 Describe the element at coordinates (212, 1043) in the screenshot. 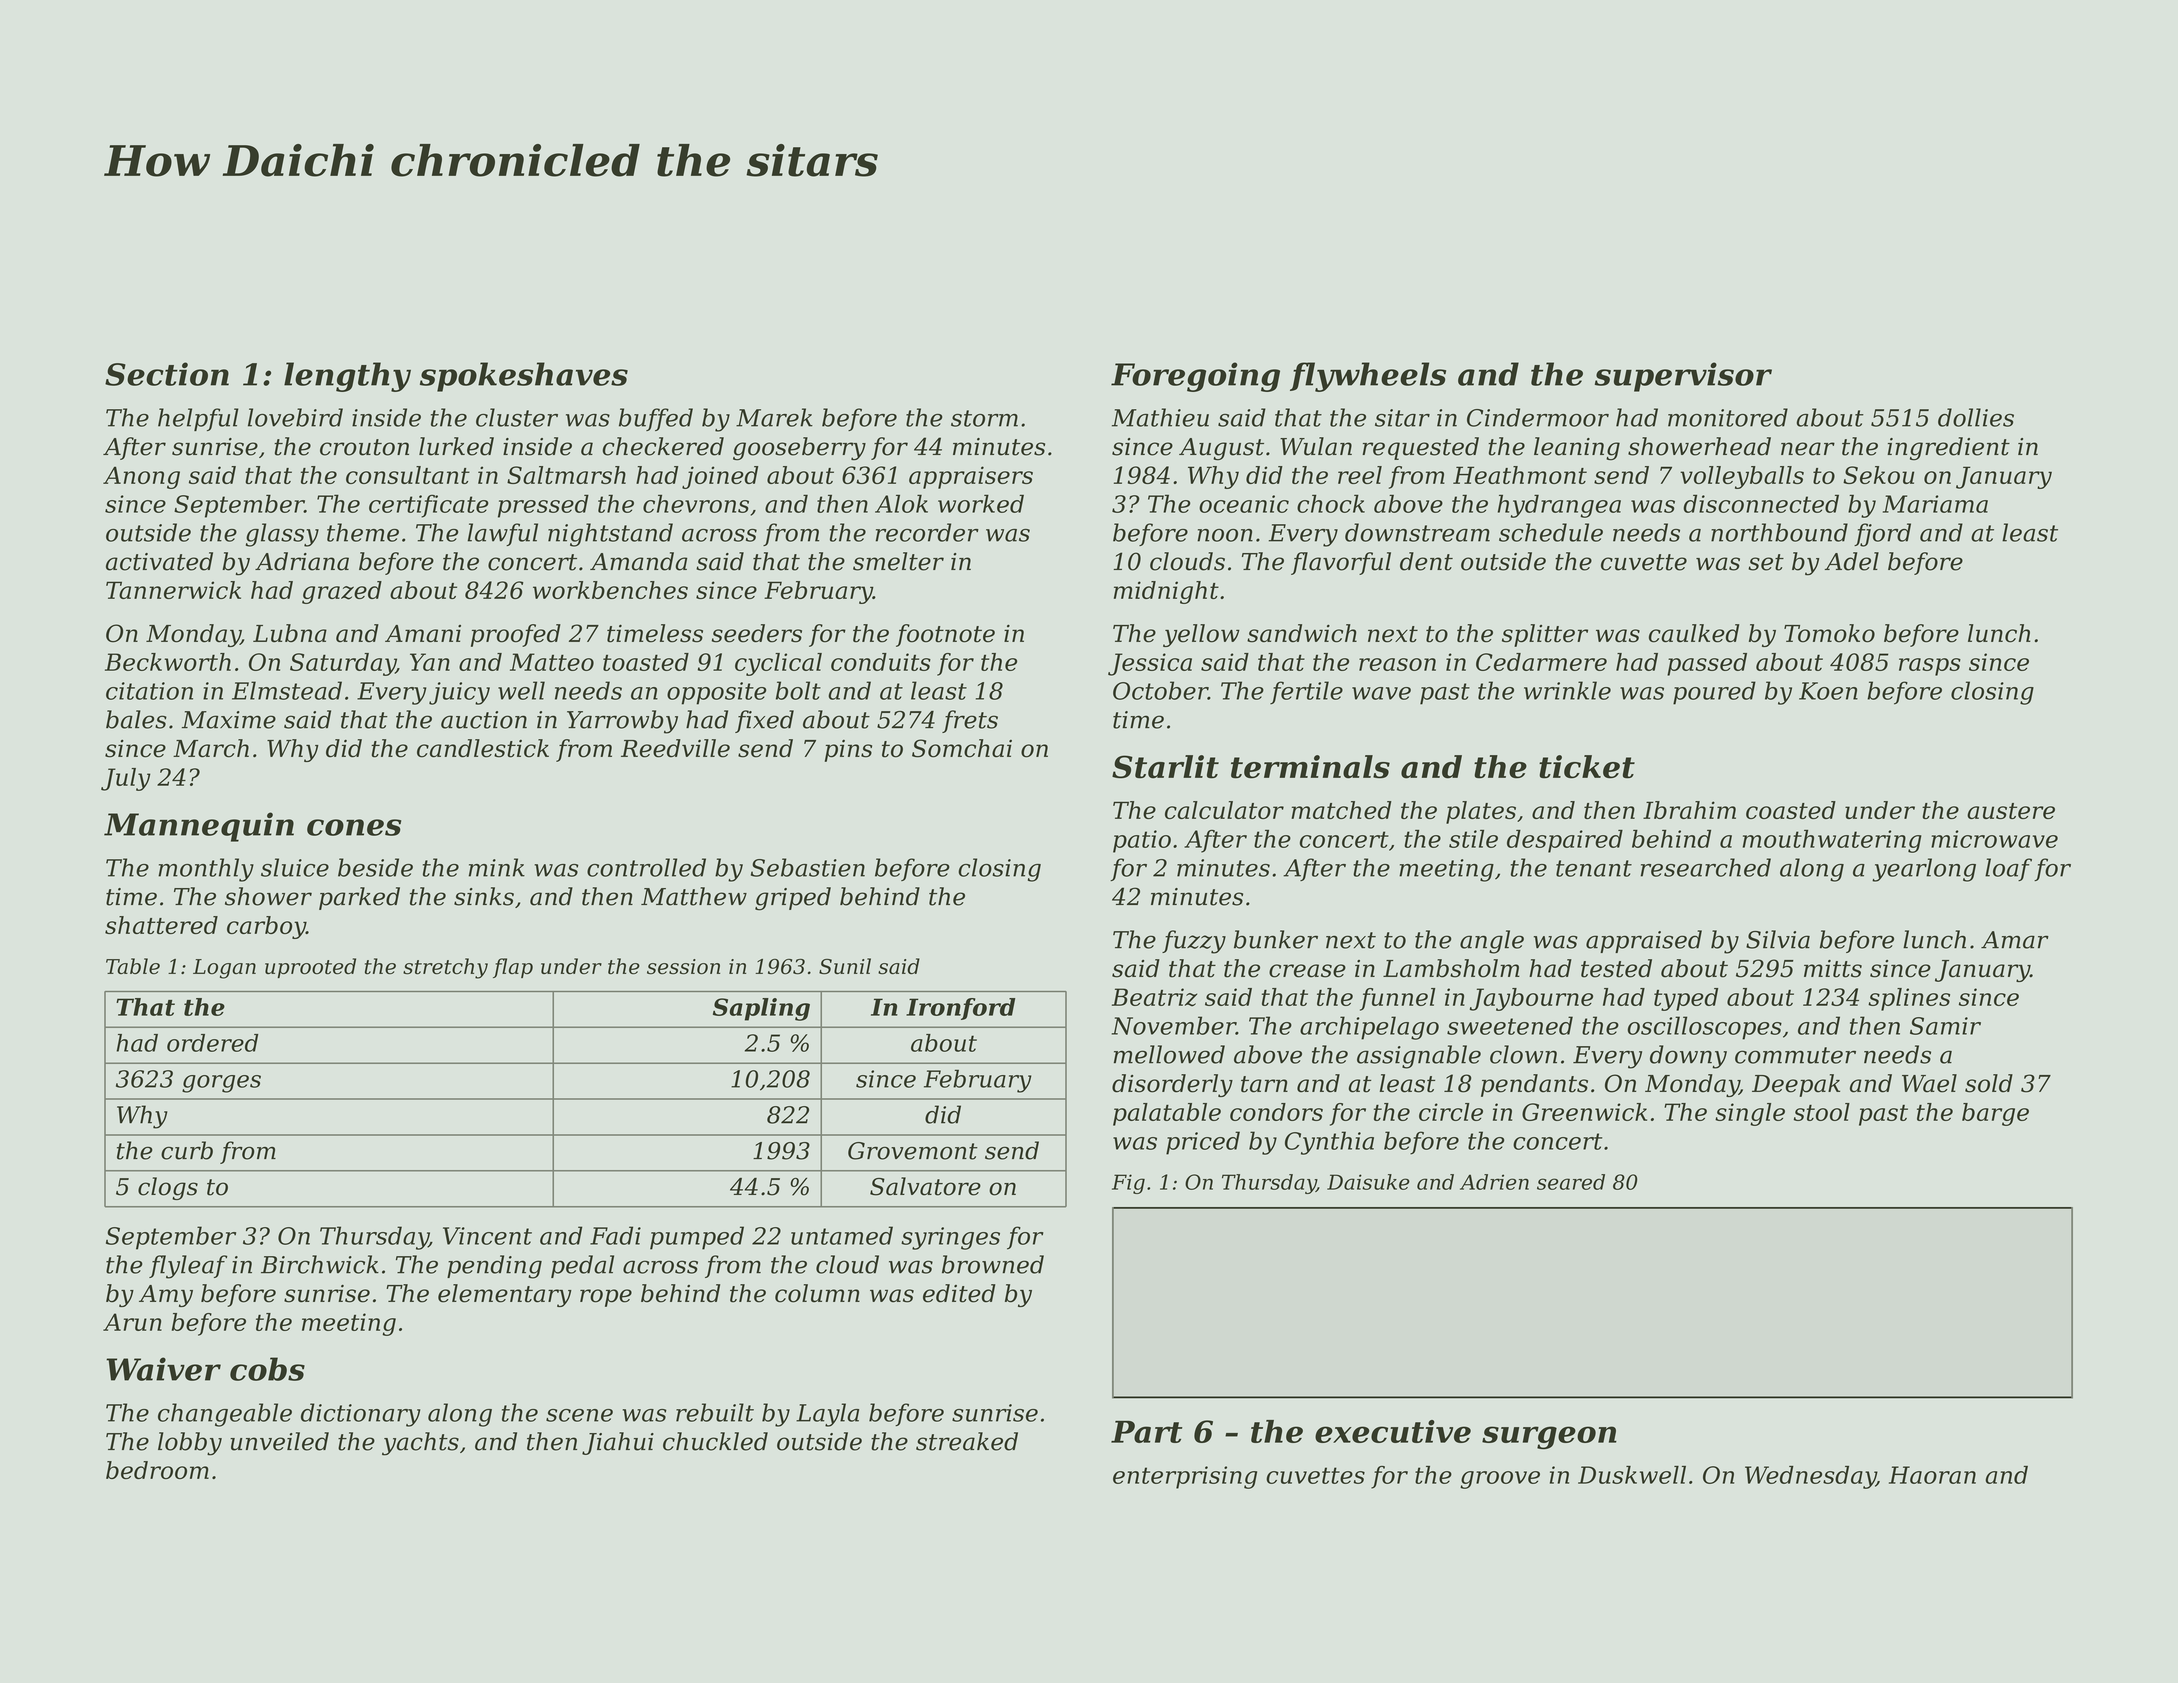

I see `ordered` at that location.
